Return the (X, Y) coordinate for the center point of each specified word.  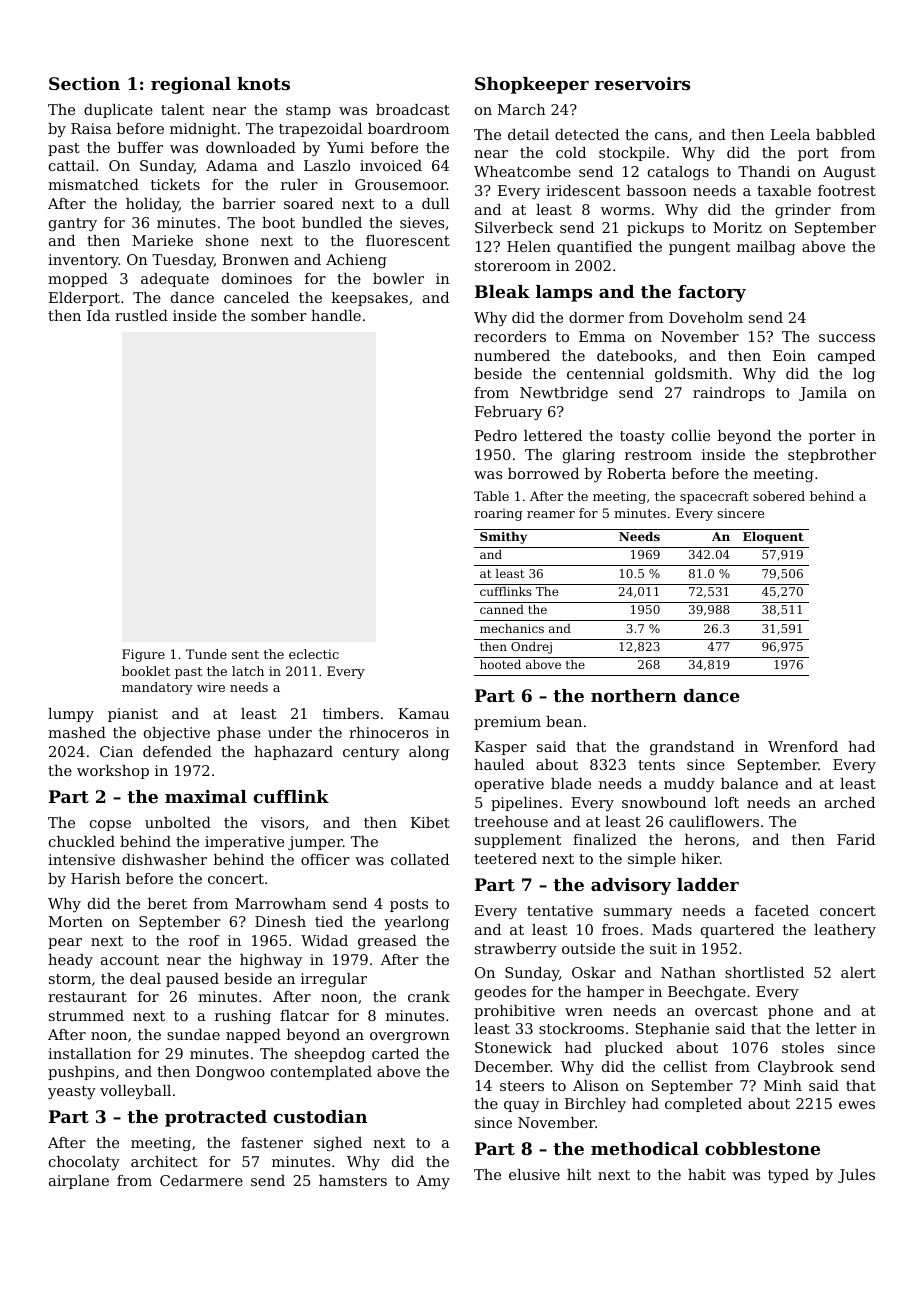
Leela (790, 134)
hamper (615, 993)
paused (192, 980)
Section (84, 83)
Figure (143, 655)
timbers (351, 713)
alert (858, 972)
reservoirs (642, 83)
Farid (856, 839)
